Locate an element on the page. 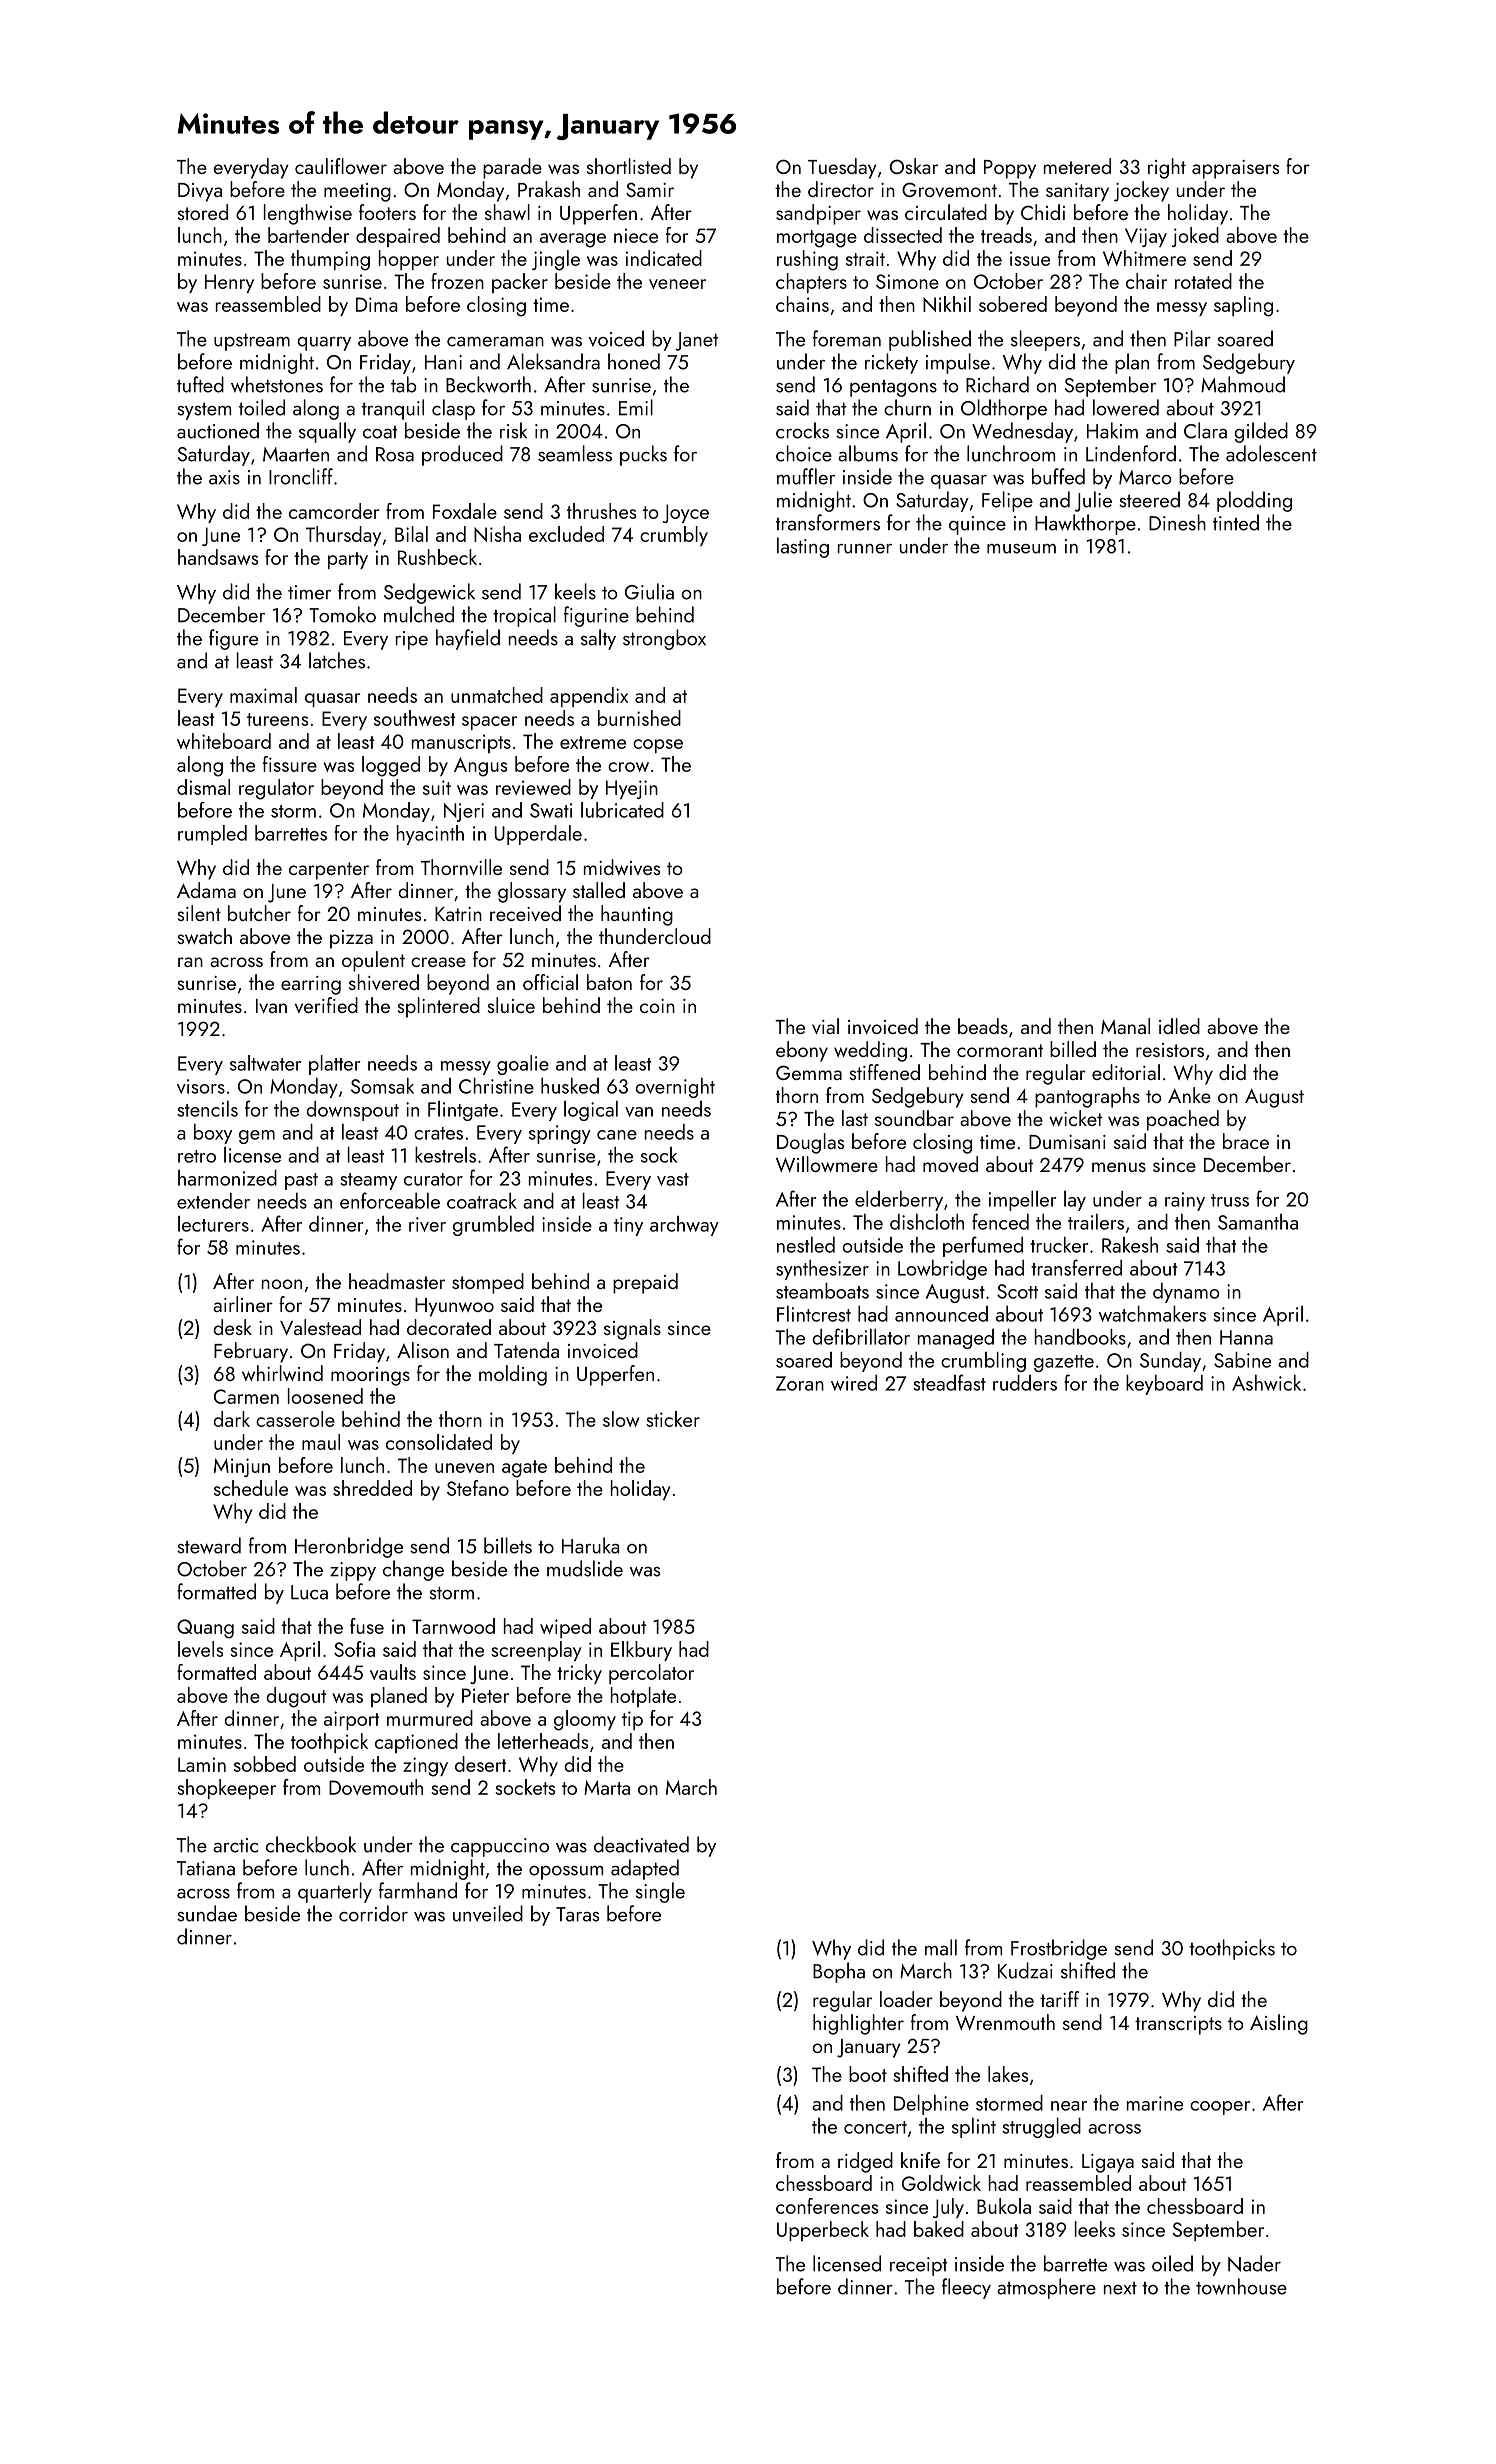  appraisers is located at coordinates (1235, 169).
